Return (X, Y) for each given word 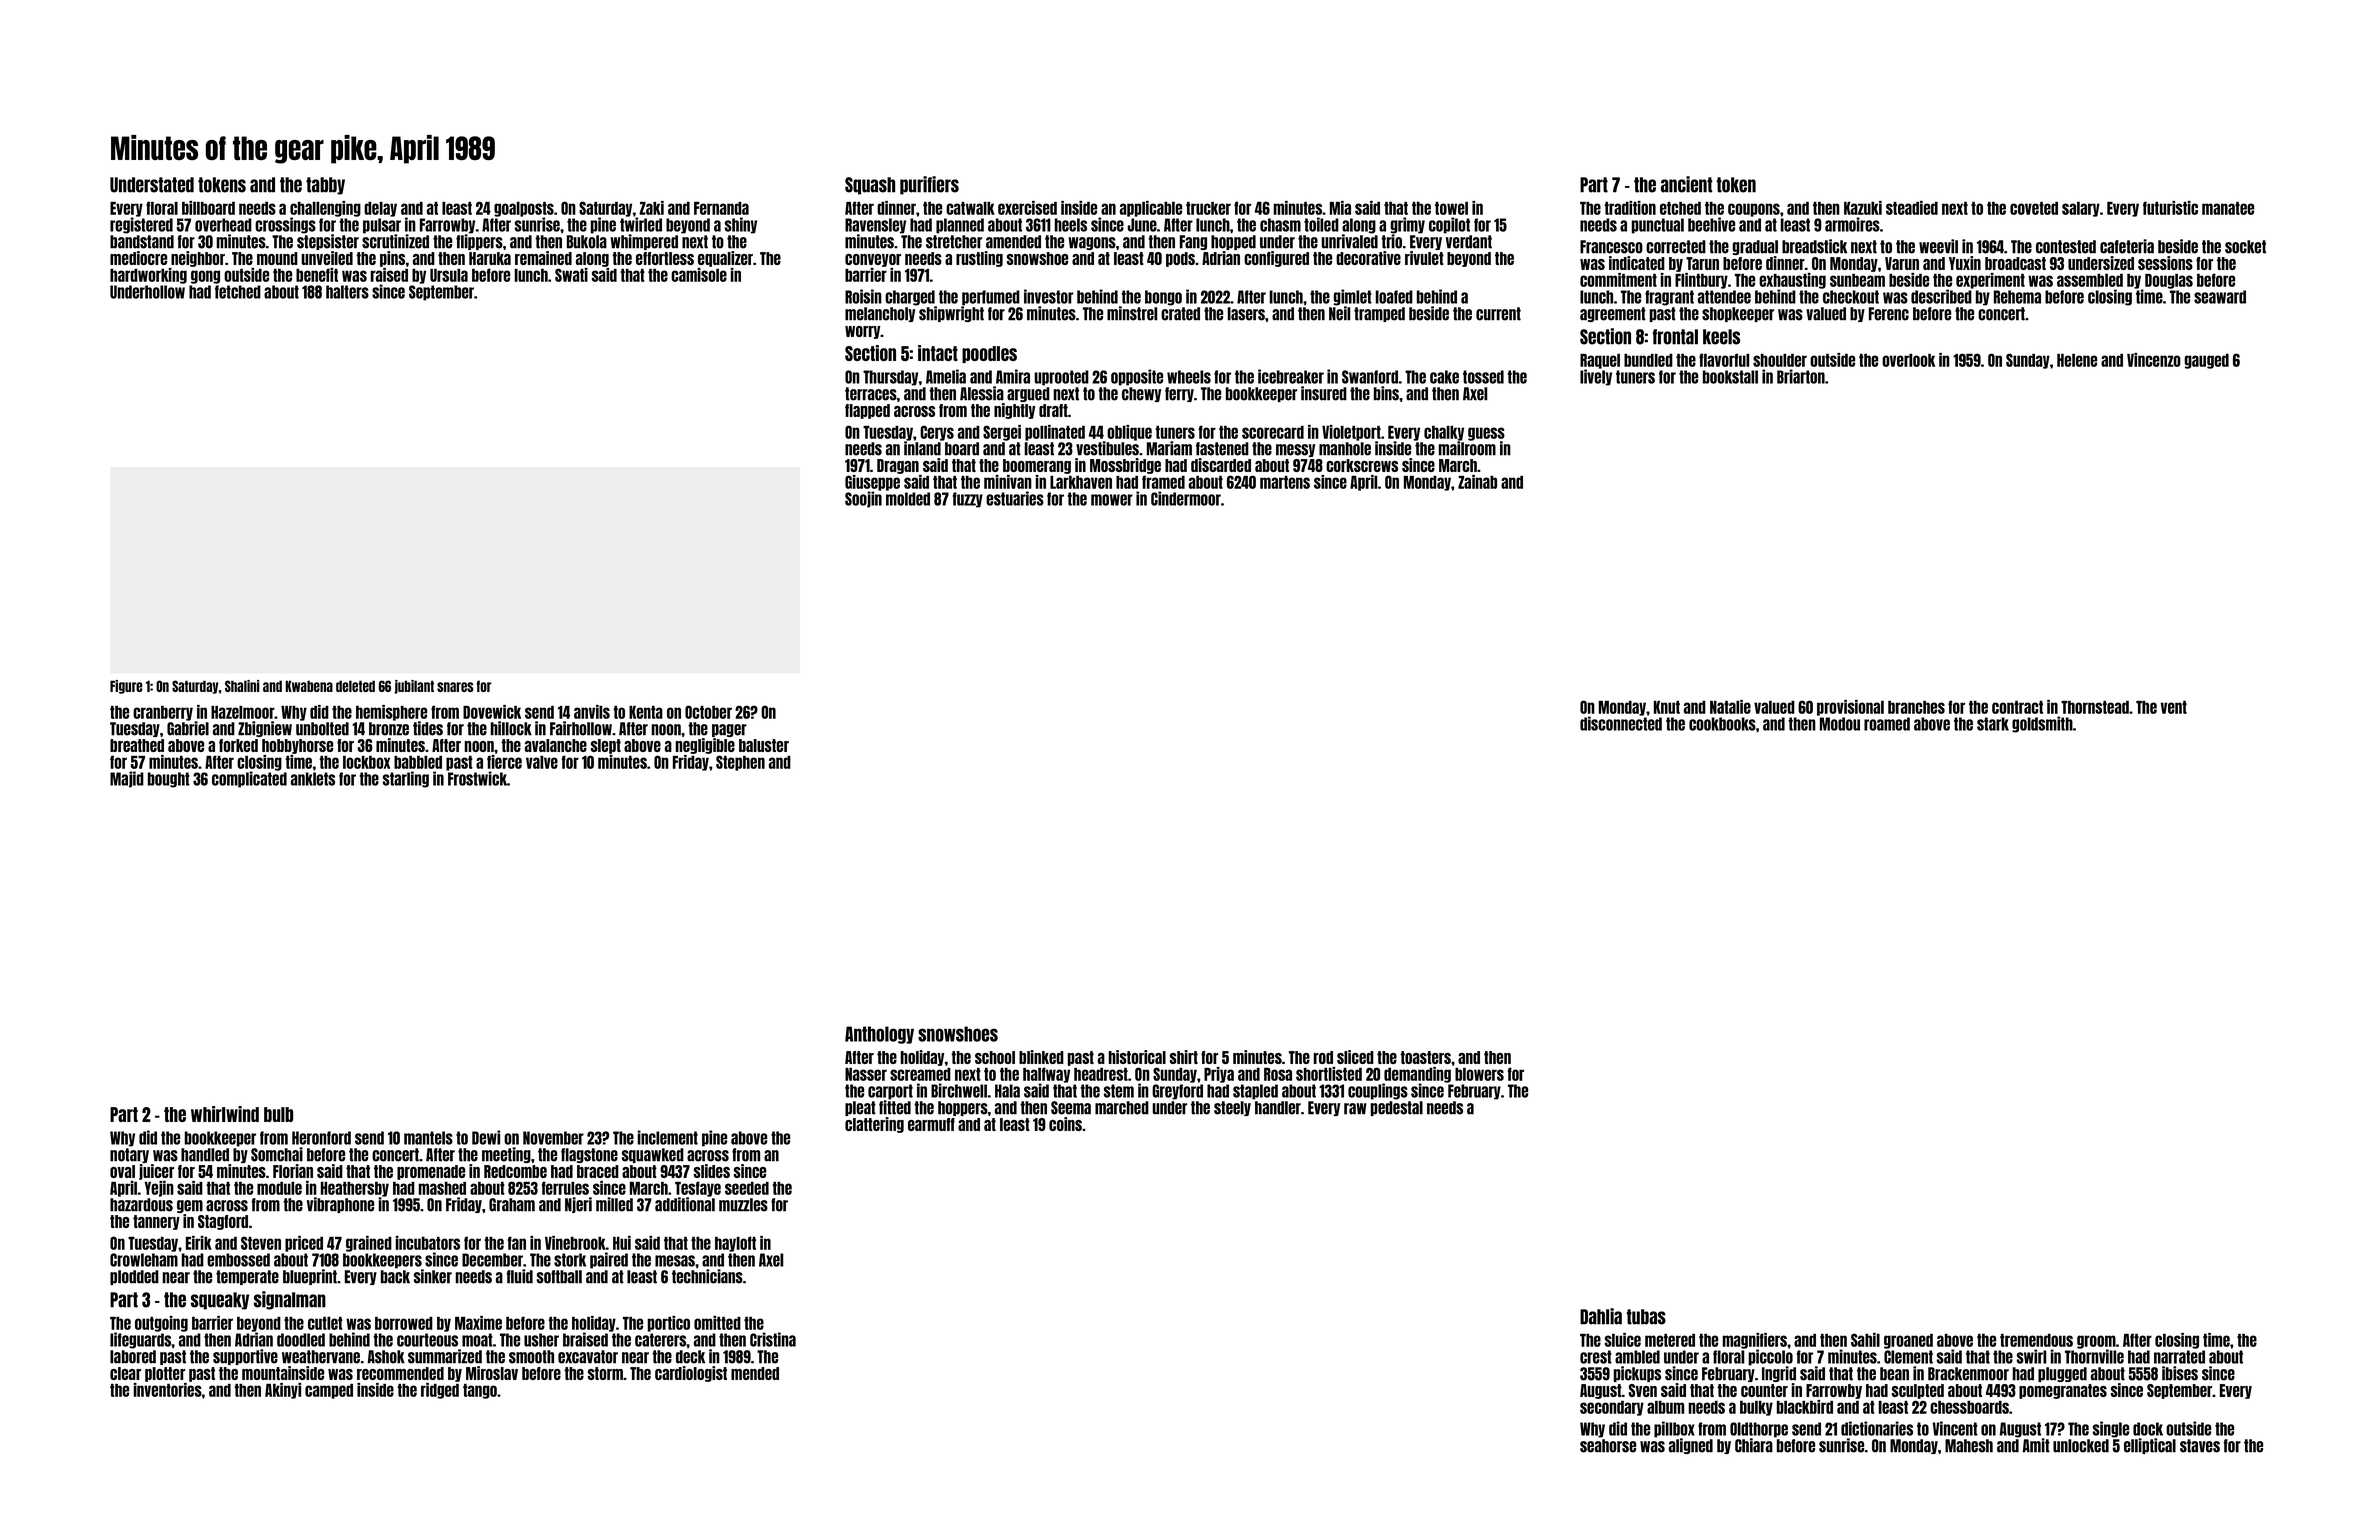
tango (480, 1391)
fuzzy (968, 500)
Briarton (1801, 376)
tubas (1646, 1317)
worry (863, 332)
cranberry (163, 713)
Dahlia (1601, 1316)
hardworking (148, 276)
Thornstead (2095, 707)
